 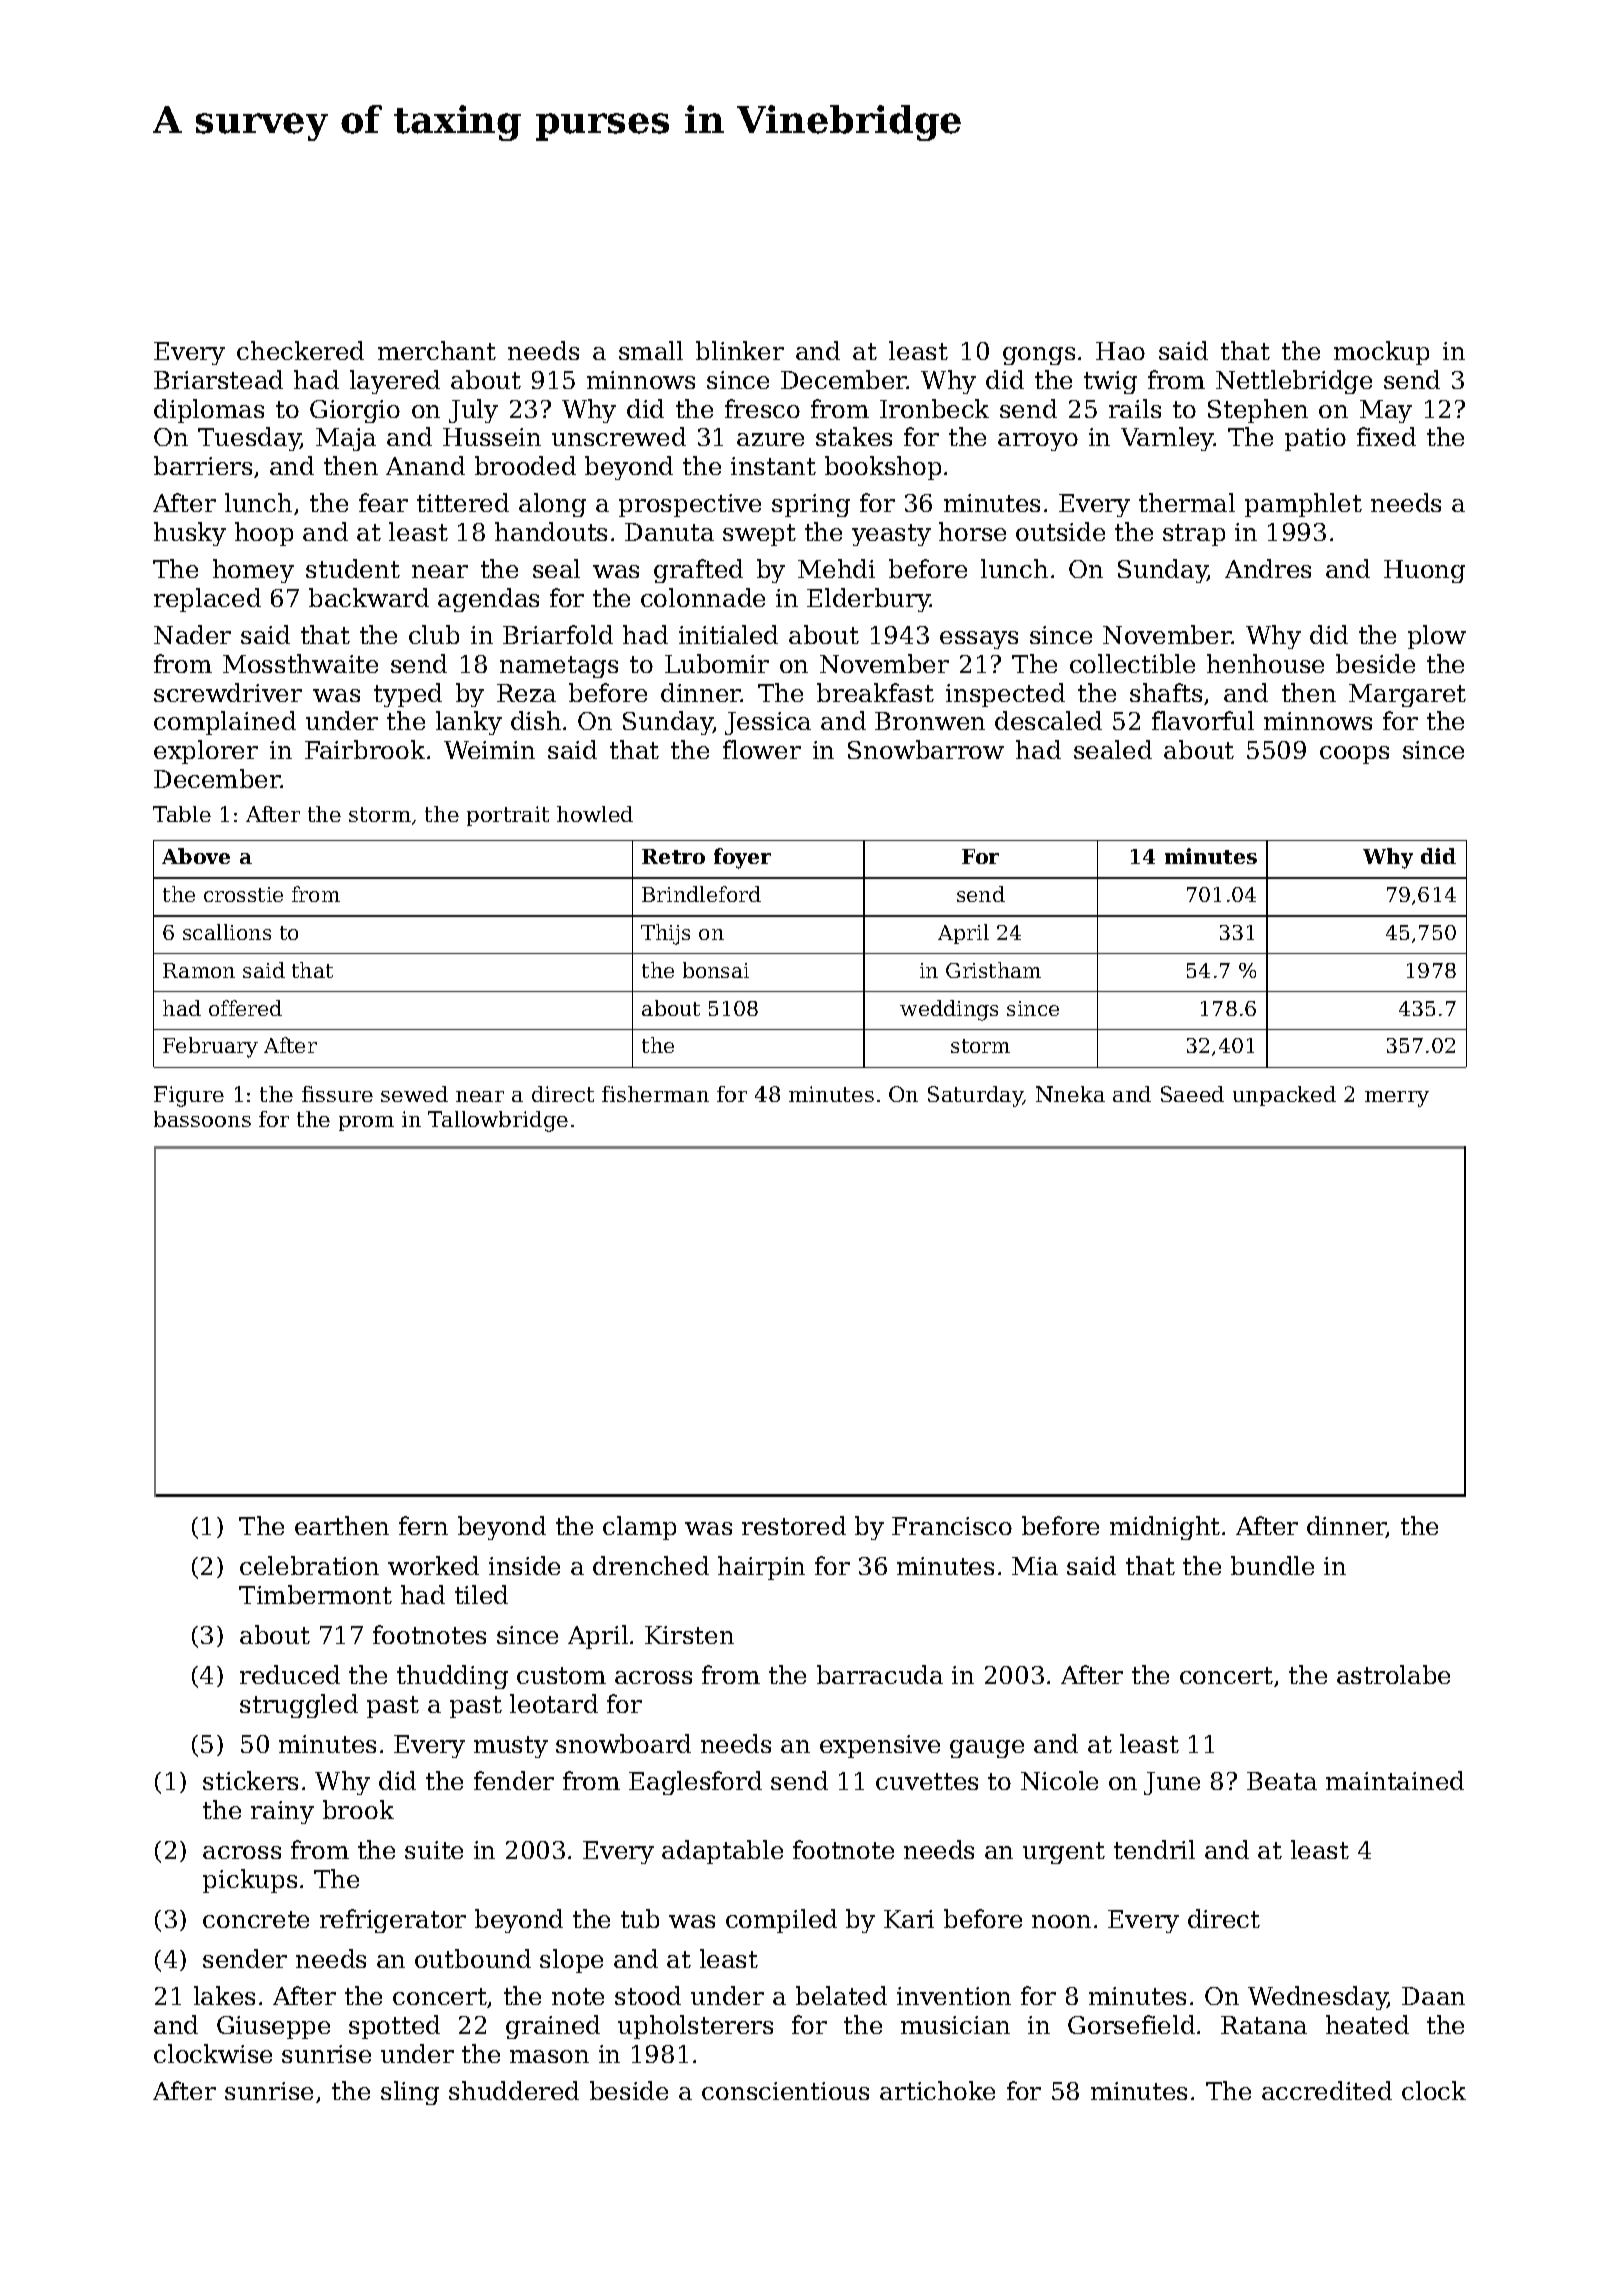 I want to click on foyer, so click(x=742, y=858).
